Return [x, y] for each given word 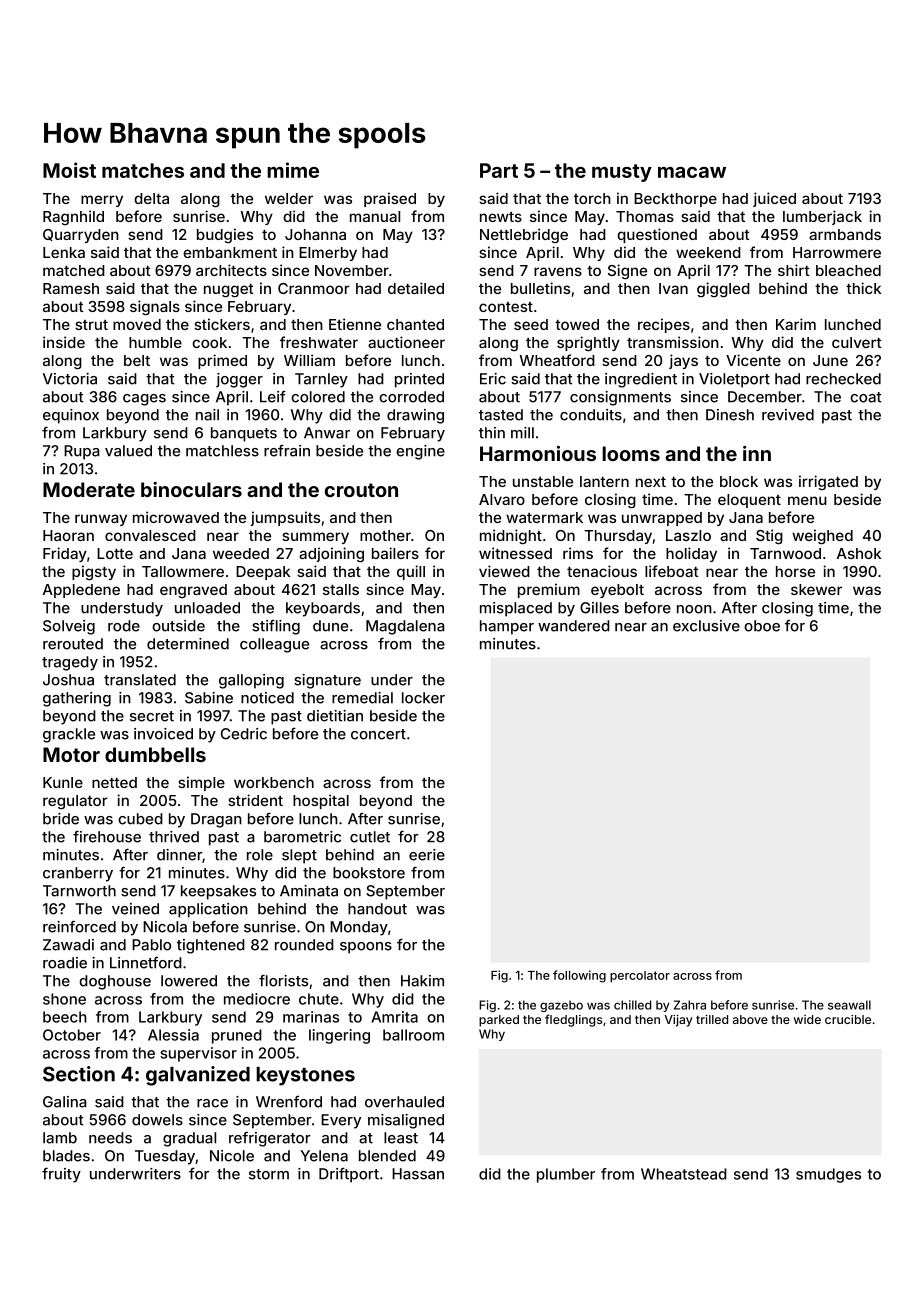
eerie [427, 855]
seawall [849, 1005]
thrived [174, 837]
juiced [774, 199]
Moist [69, 170]
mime [293, 170]
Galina [65, 1102]
